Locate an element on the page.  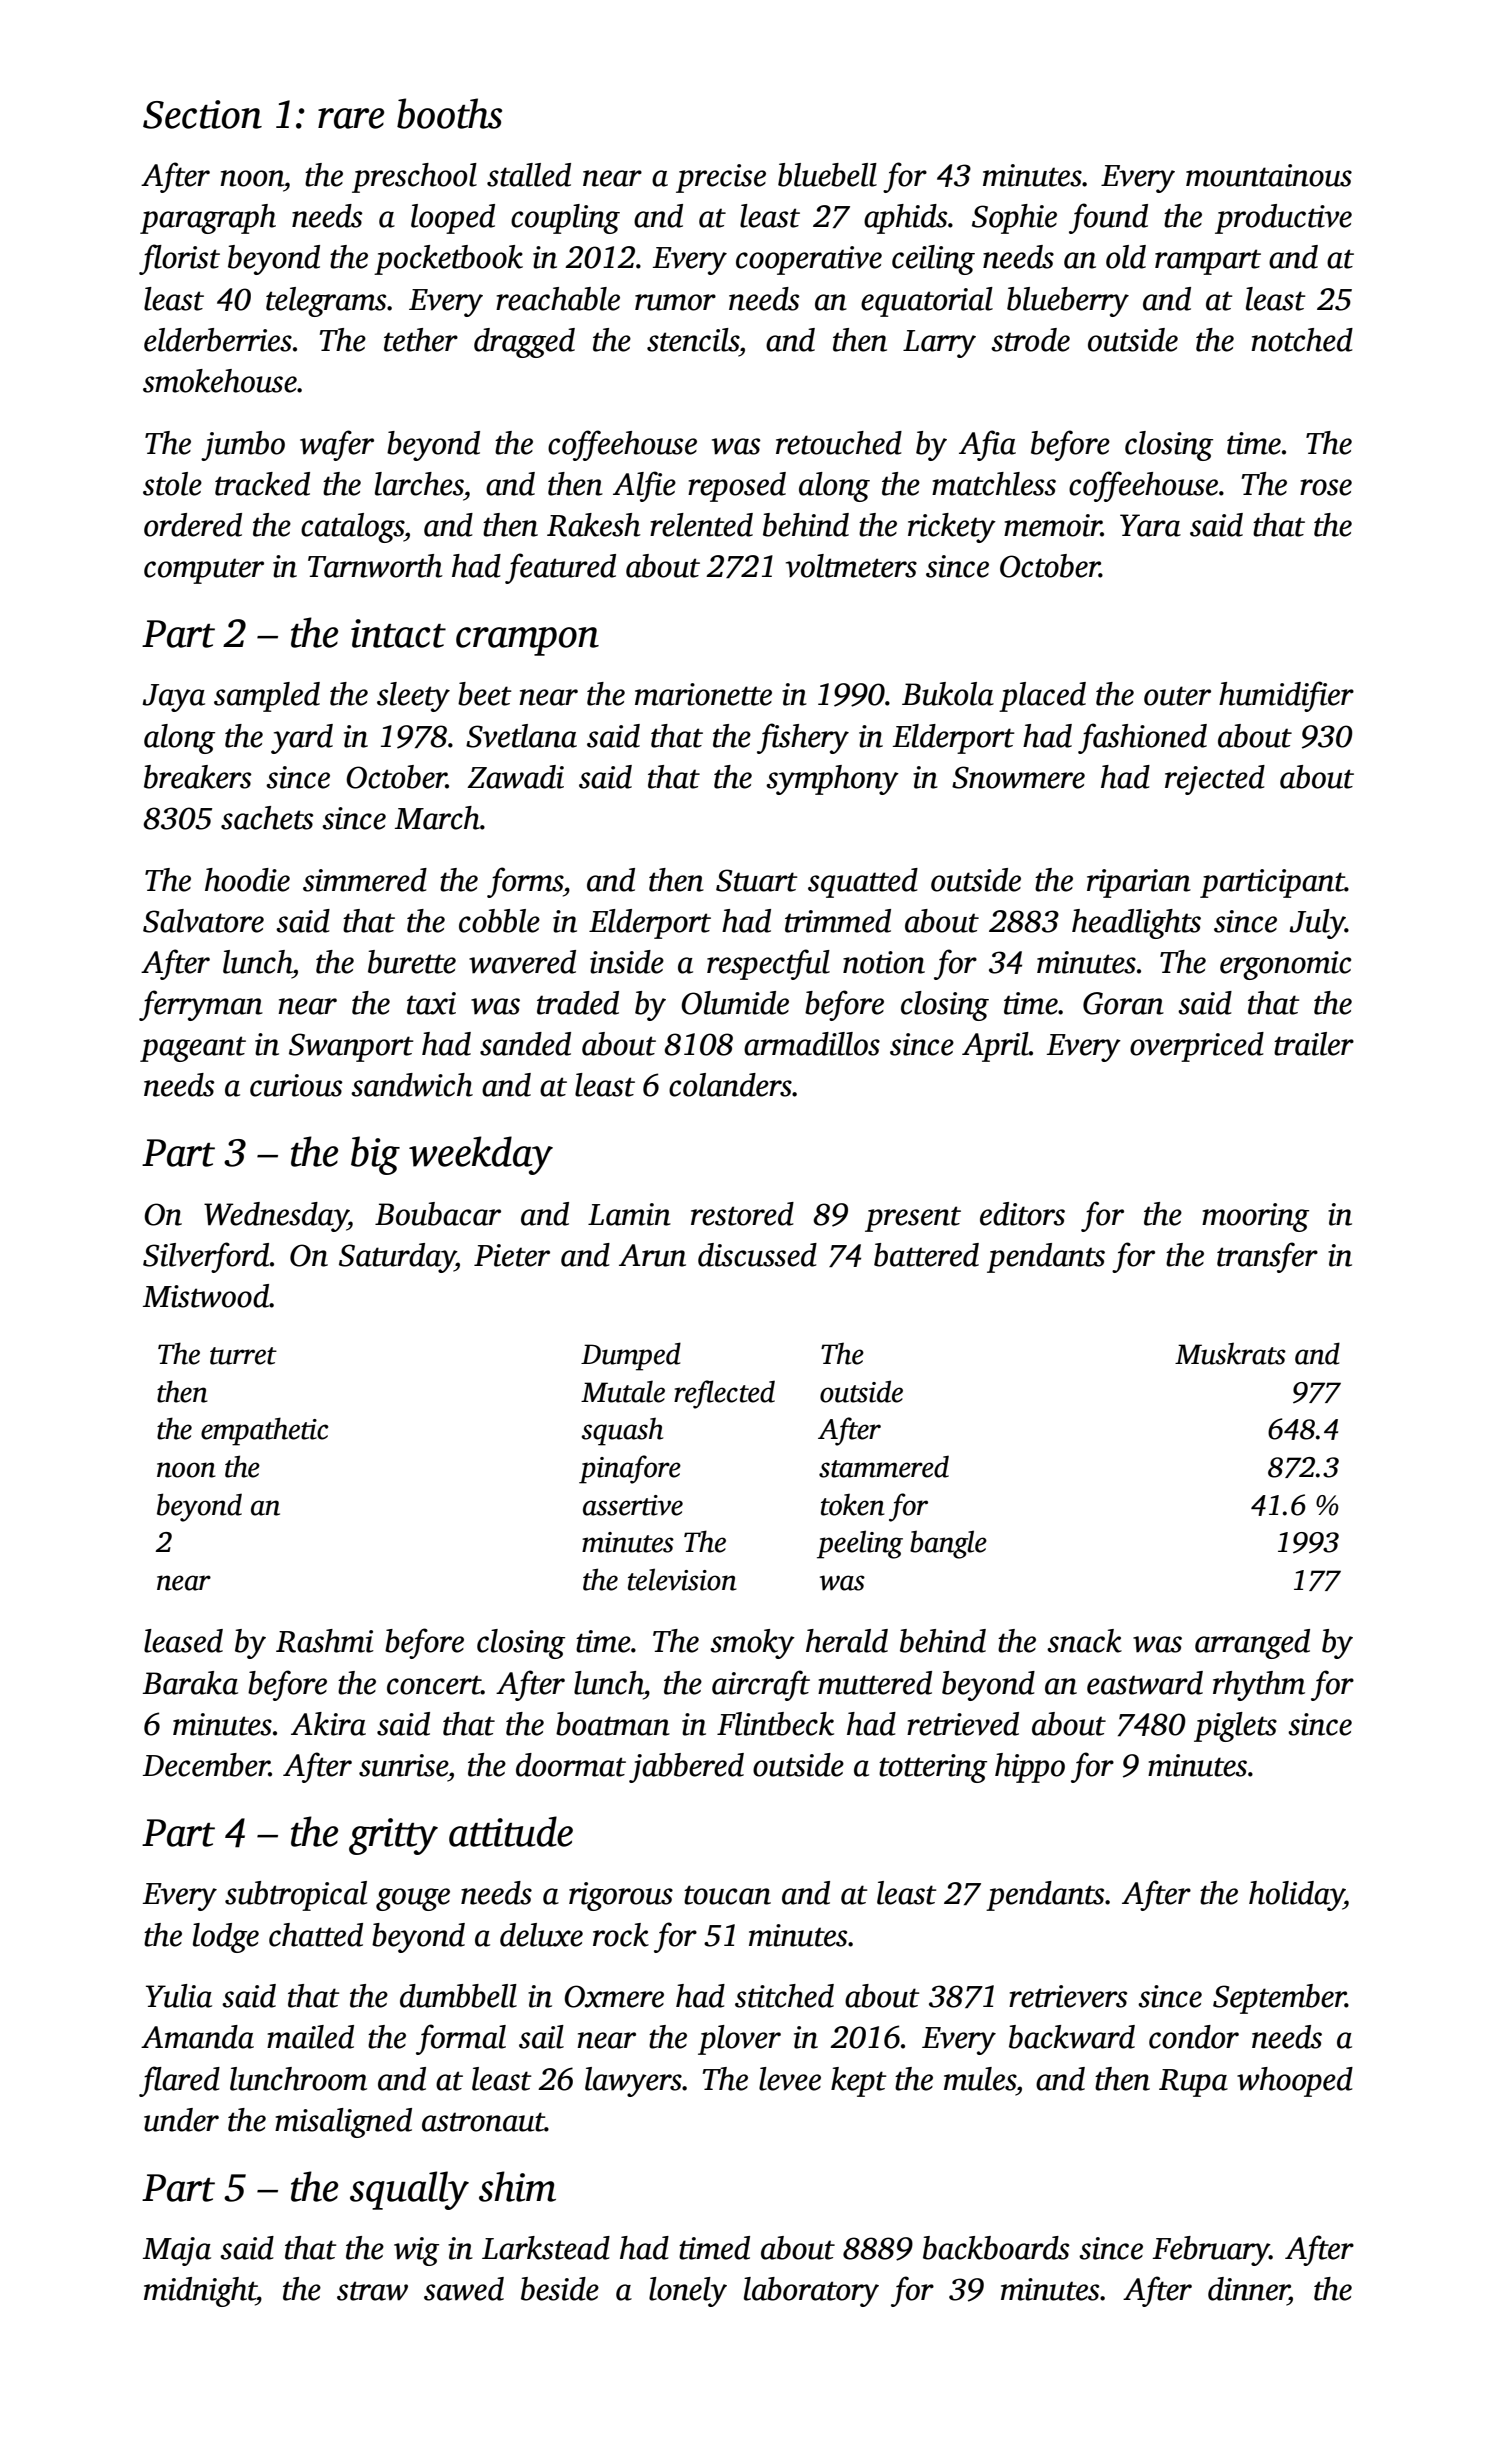
mountainous is located at coordinates (1269, 175).
